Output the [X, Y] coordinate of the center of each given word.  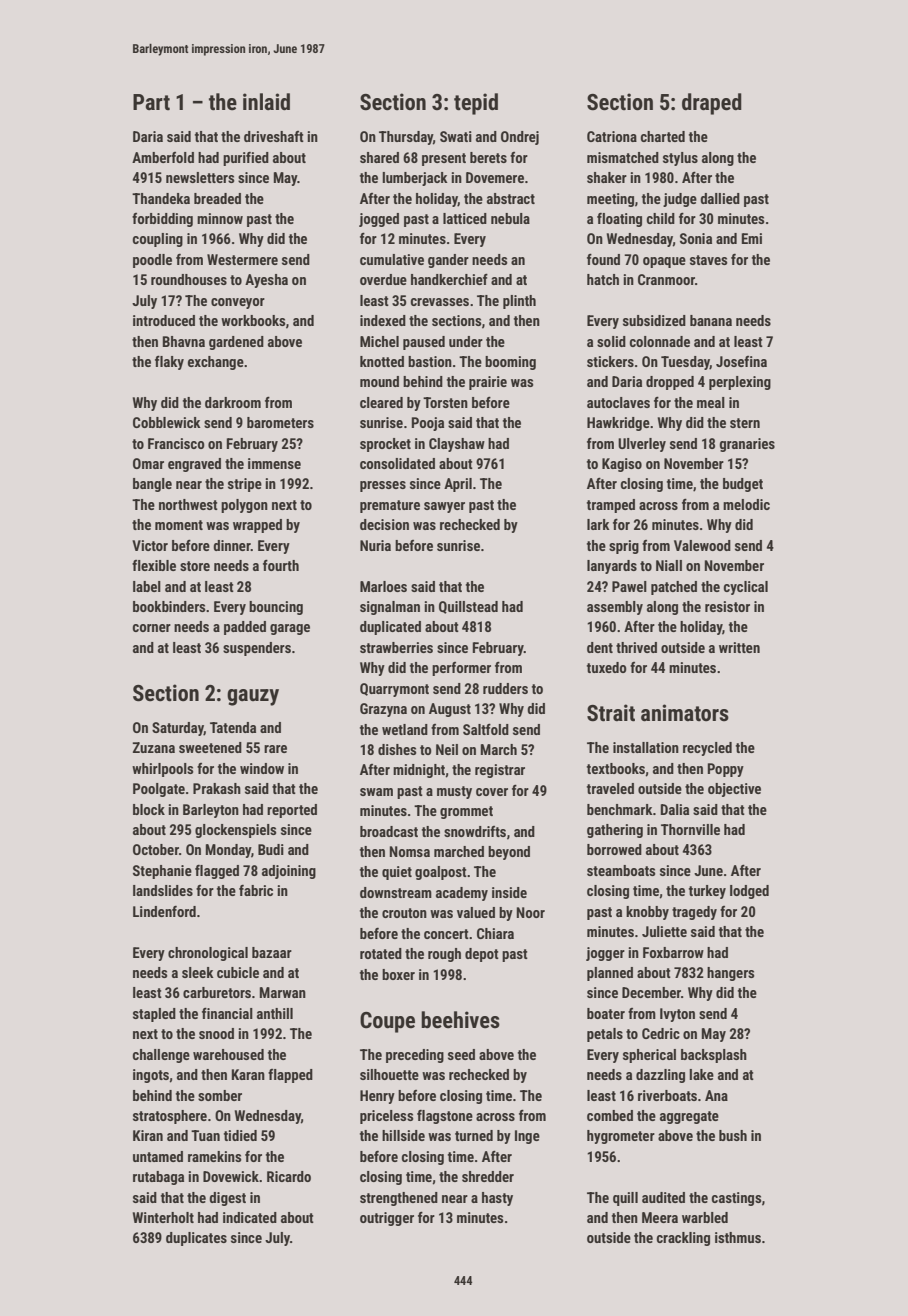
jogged [379, 220]
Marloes [383, 586]
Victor [150, 545]
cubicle [238, 972]
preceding [415, 1056]
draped [712, 104]
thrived [636, 647]
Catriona [612, 136]
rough [444, 955]
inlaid [266, 102]
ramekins [215, 1156]
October [156, 849]
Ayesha [266, 281]
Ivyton [677, 1015]
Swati [456, 136]
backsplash [714, 1056]
